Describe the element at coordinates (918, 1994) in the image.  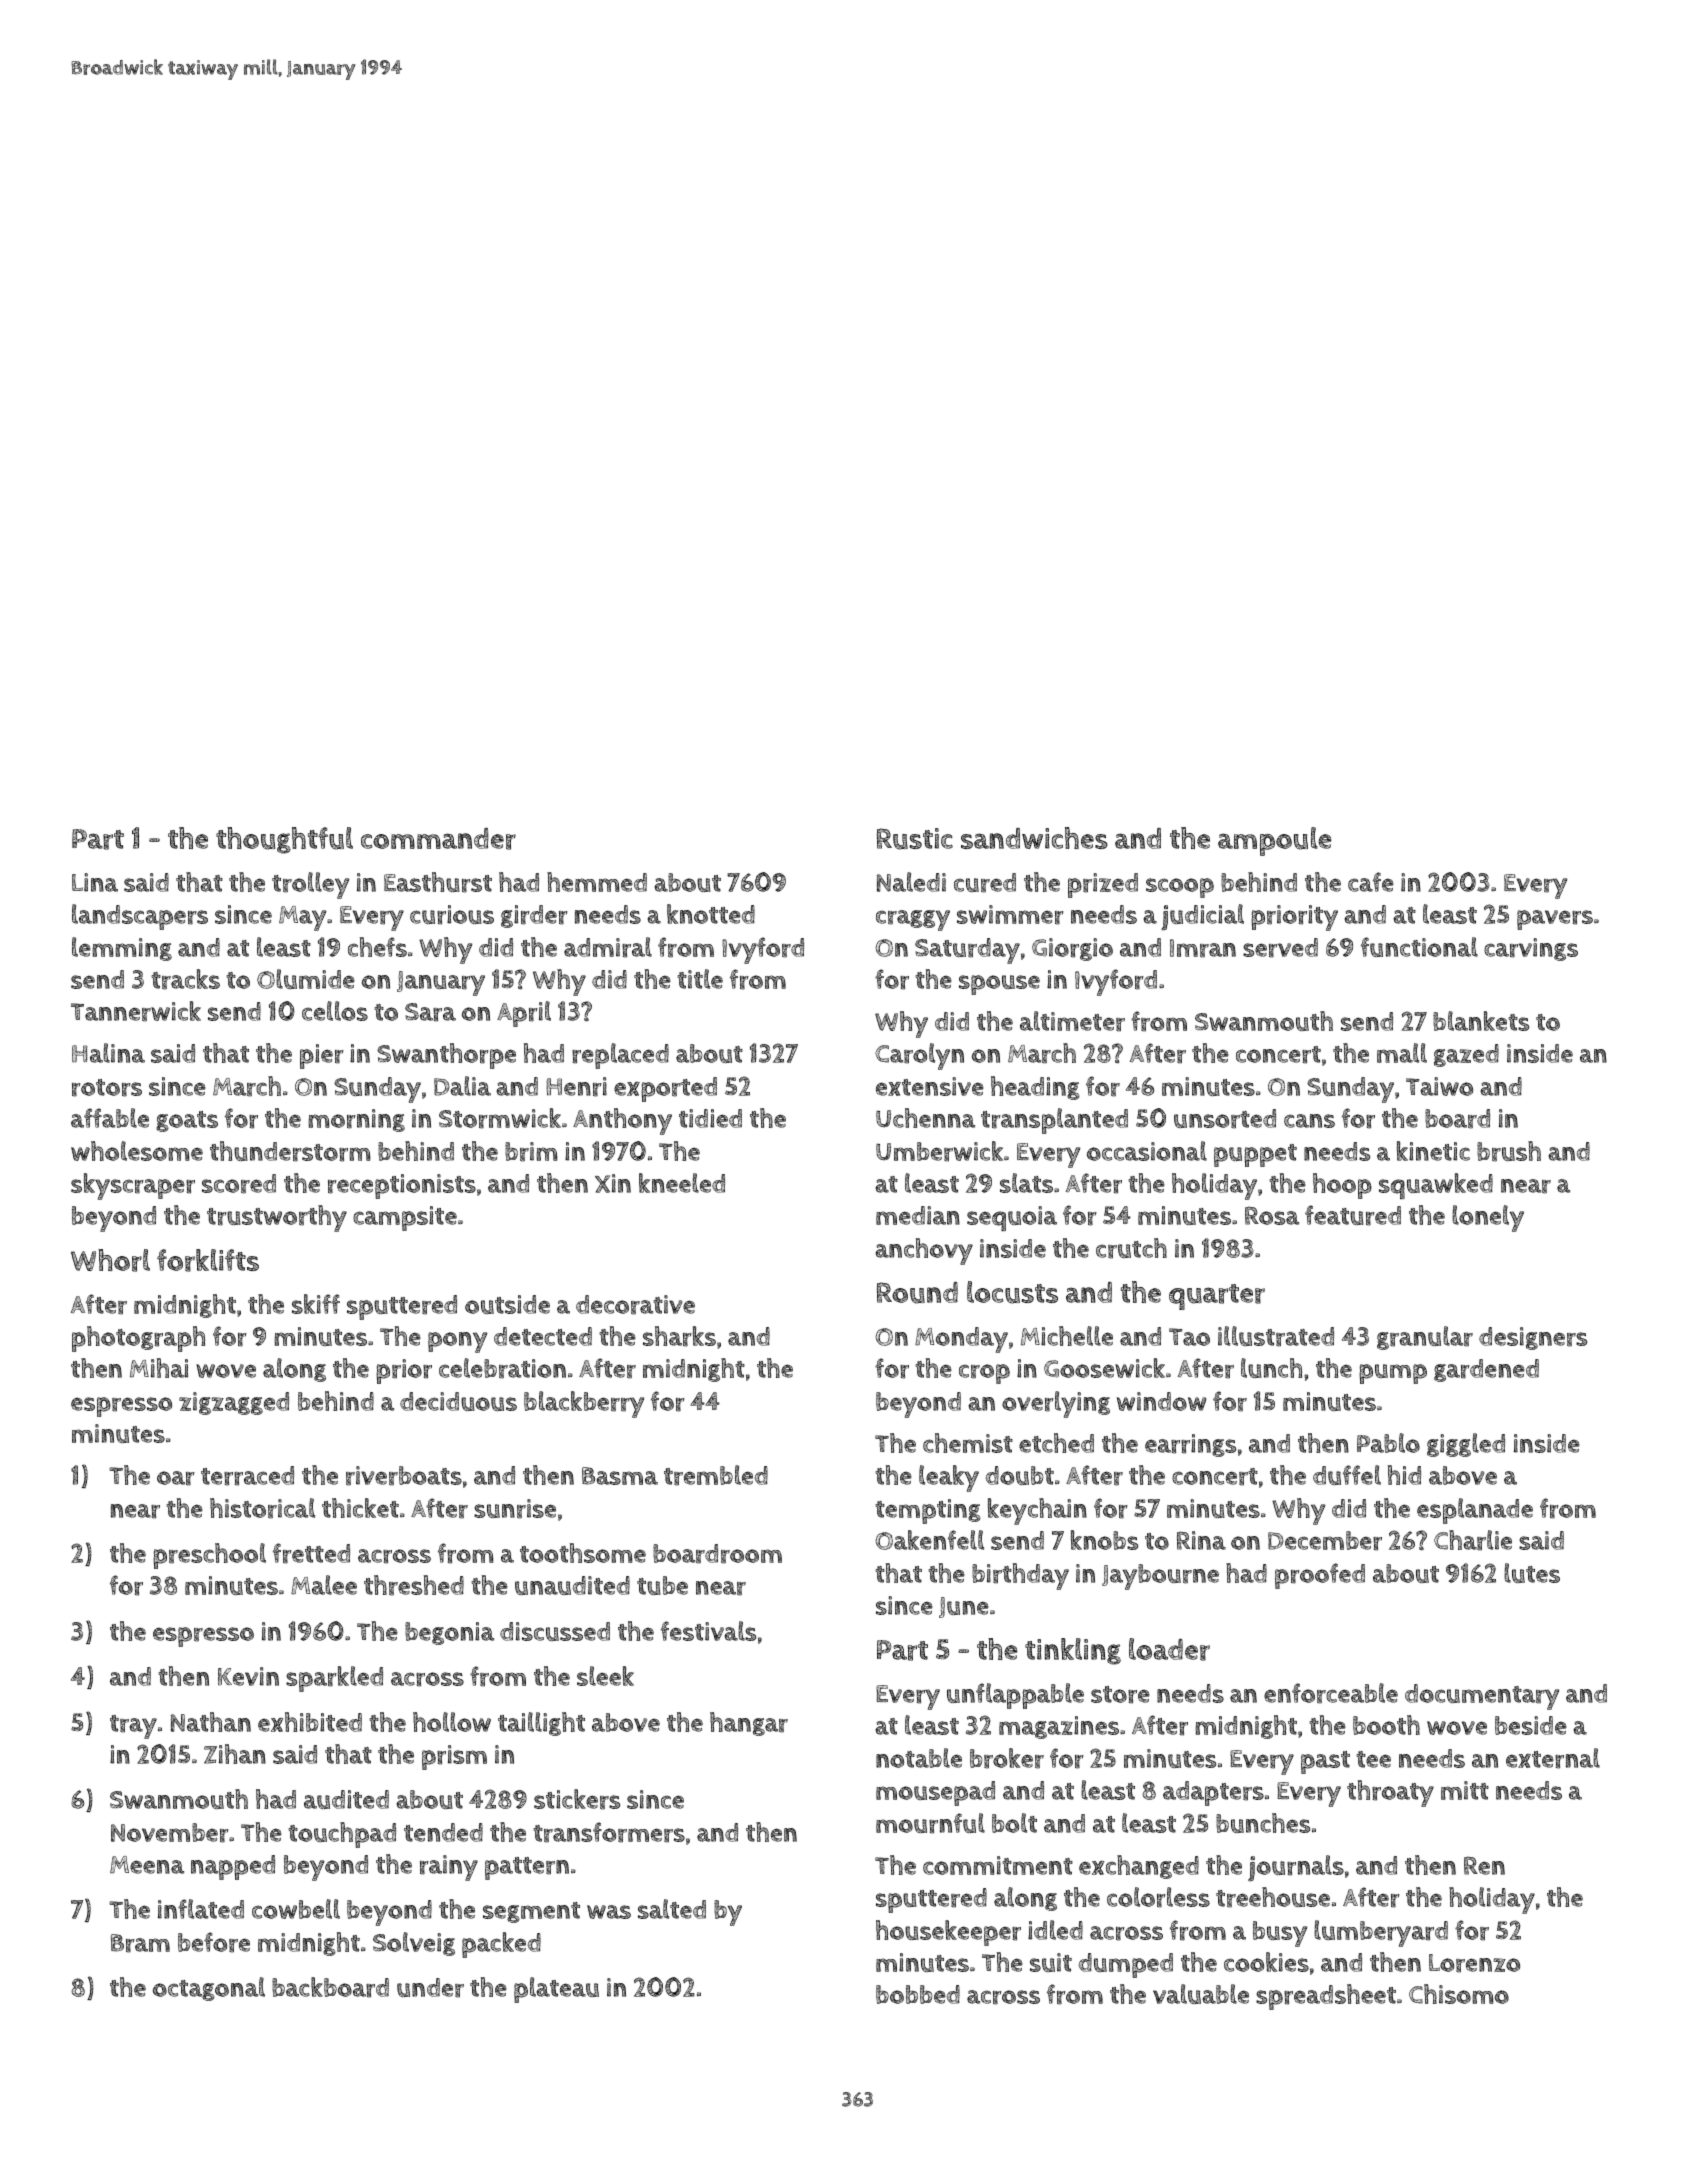
I see `bobbed` at that location.
